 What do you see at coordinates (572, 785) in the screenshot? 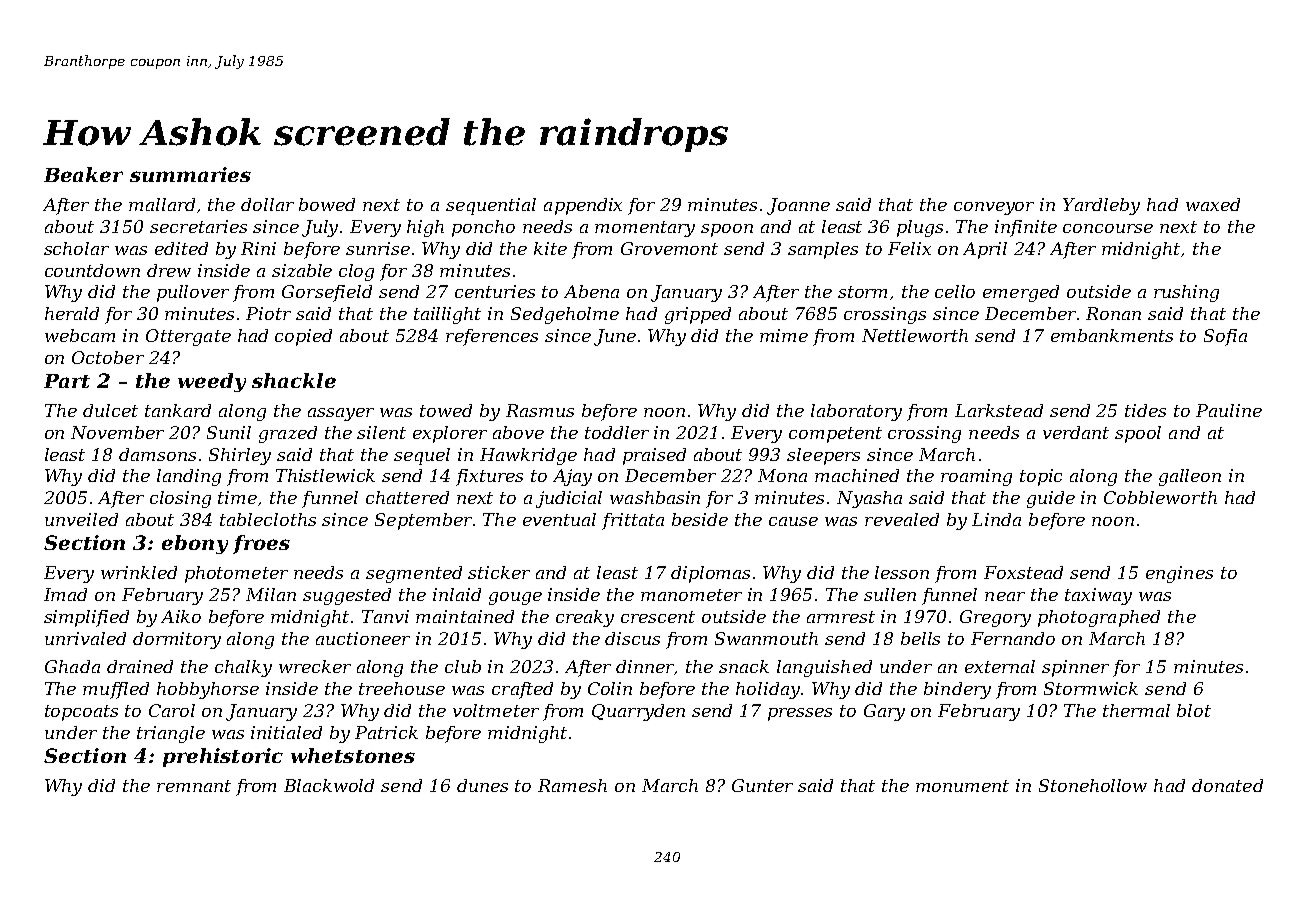
I see `Ramesh` at bounding box center [572, 785].
